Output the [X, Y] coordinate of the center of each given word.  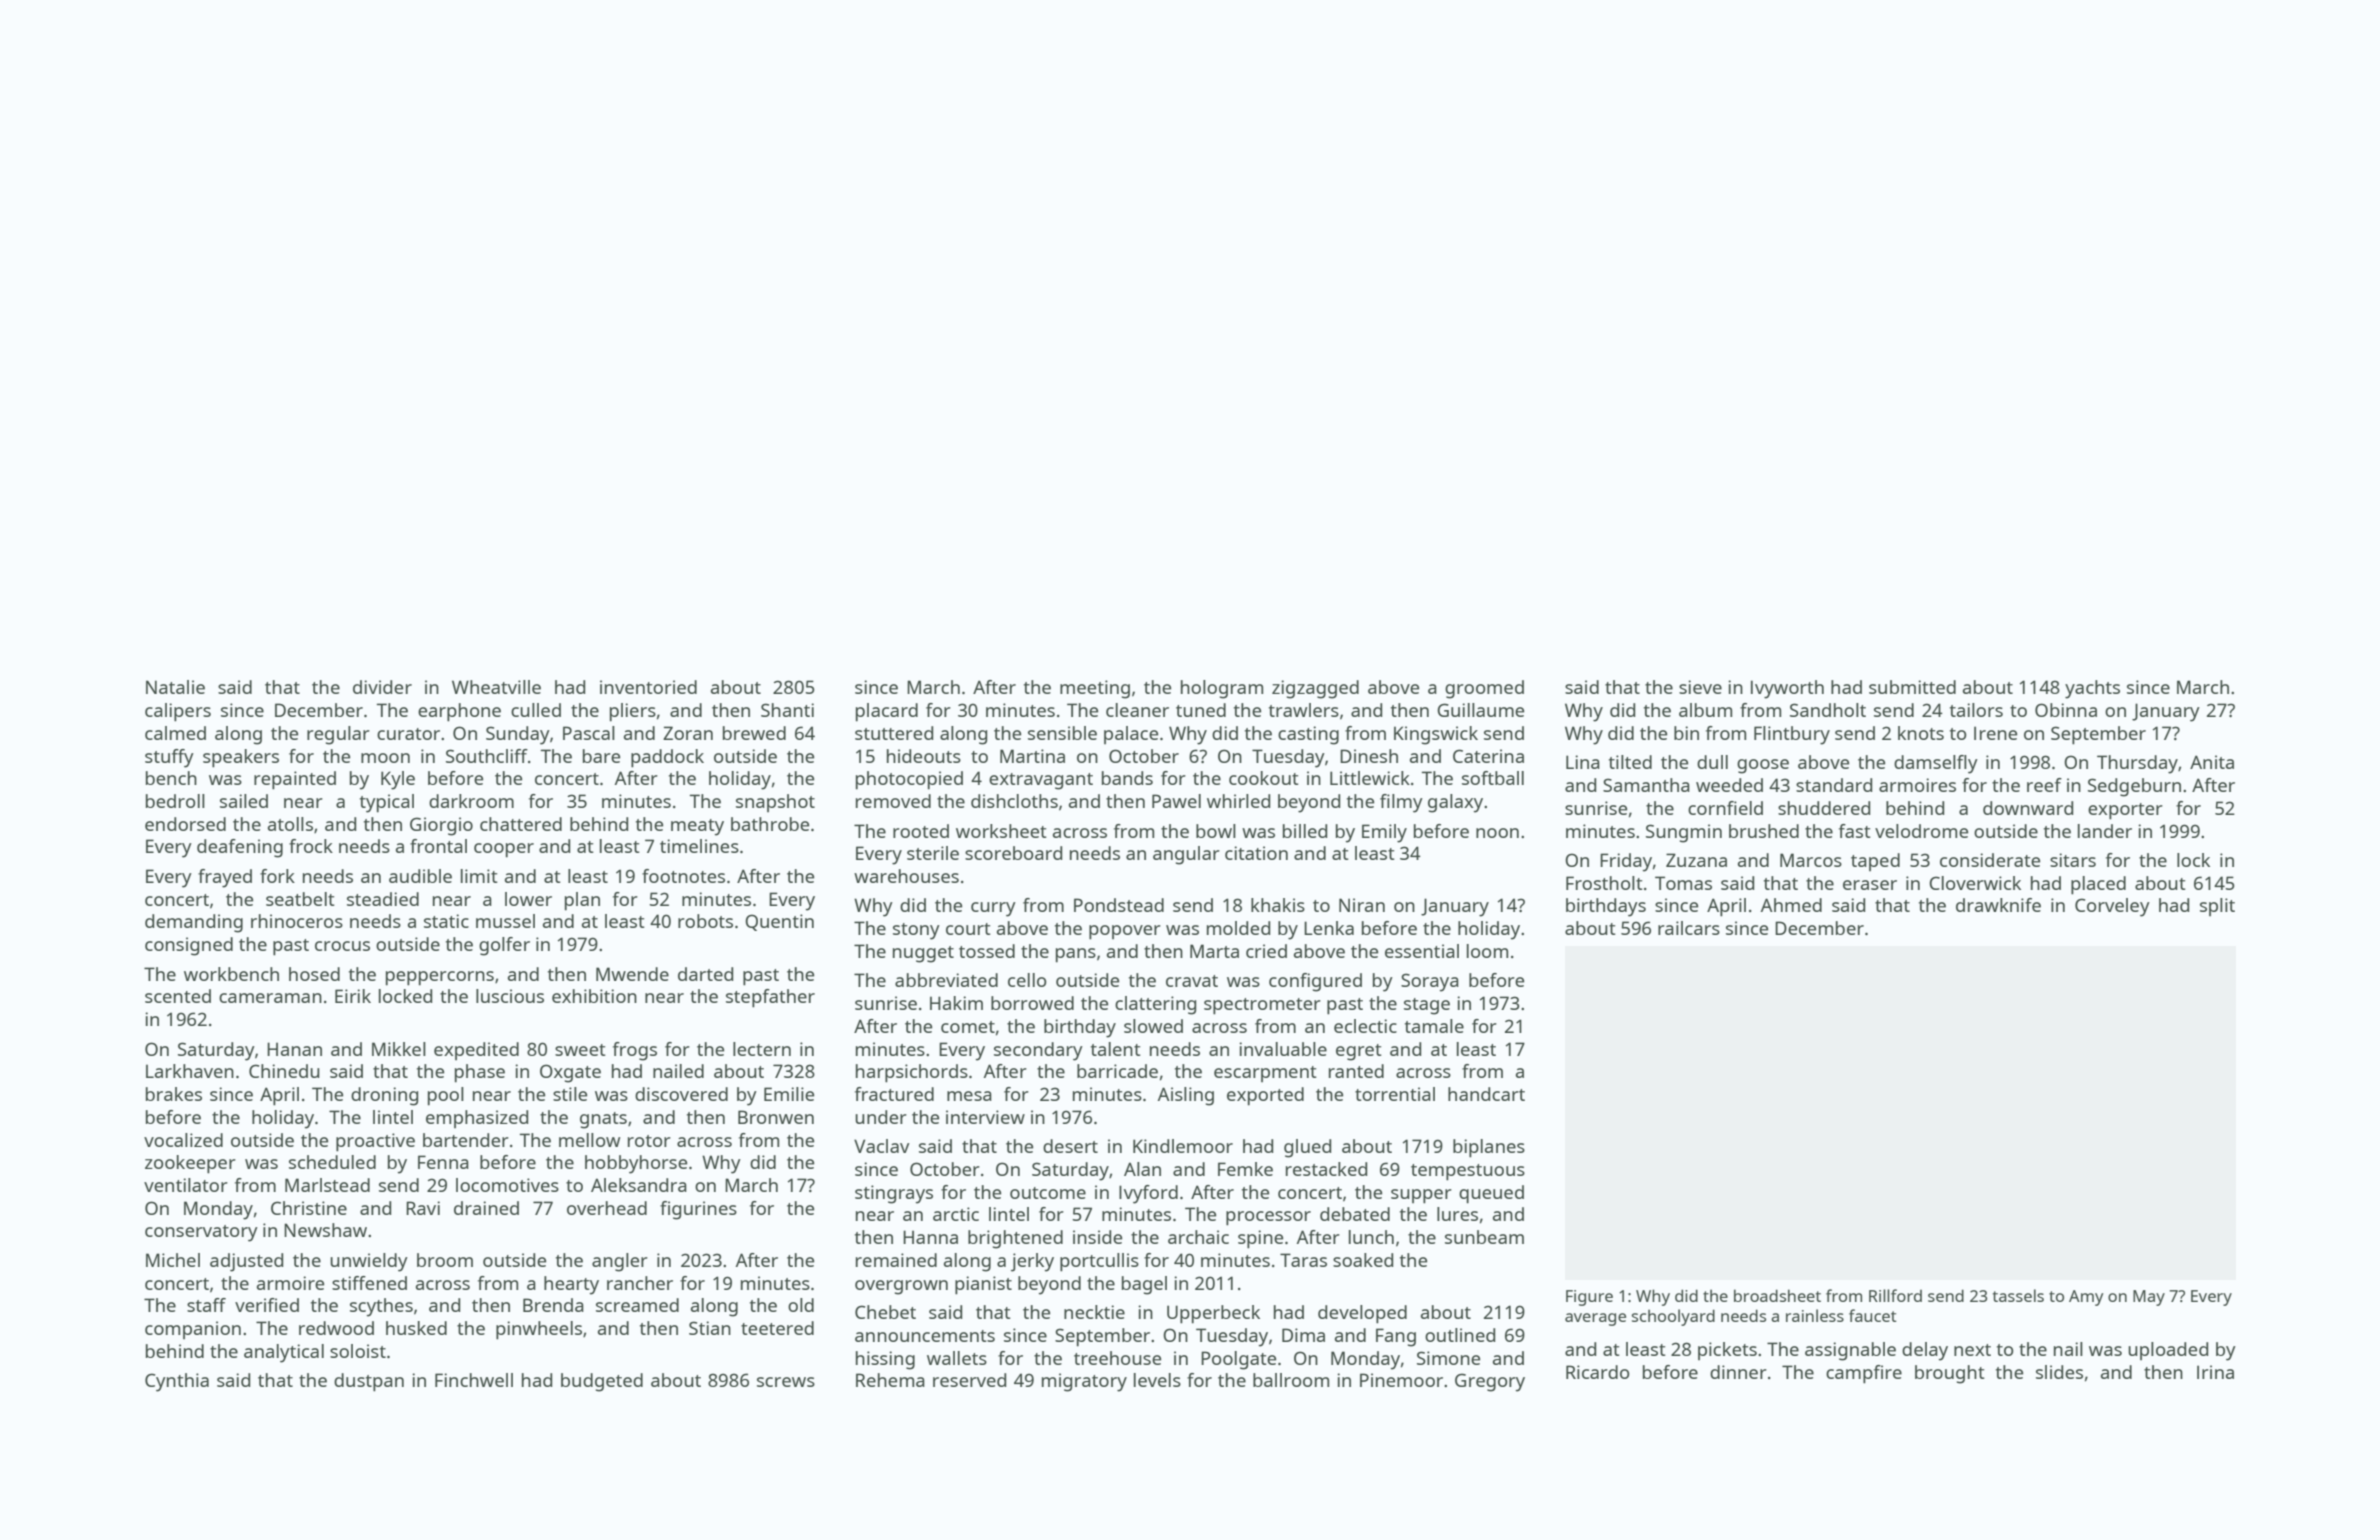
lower [528, 899]
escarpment [1265, 1074]
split [2217, 907]
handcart [1486, 1094]
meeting [1095, 689]
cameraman [270, 998]
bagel [1144, 1285]
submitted [1912, 687]
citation [1256, 853]
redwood [336, 1328]
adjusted [246, 1262]
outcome [1048, 1193]
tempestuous [1468, 1172]
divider [382, 687]
